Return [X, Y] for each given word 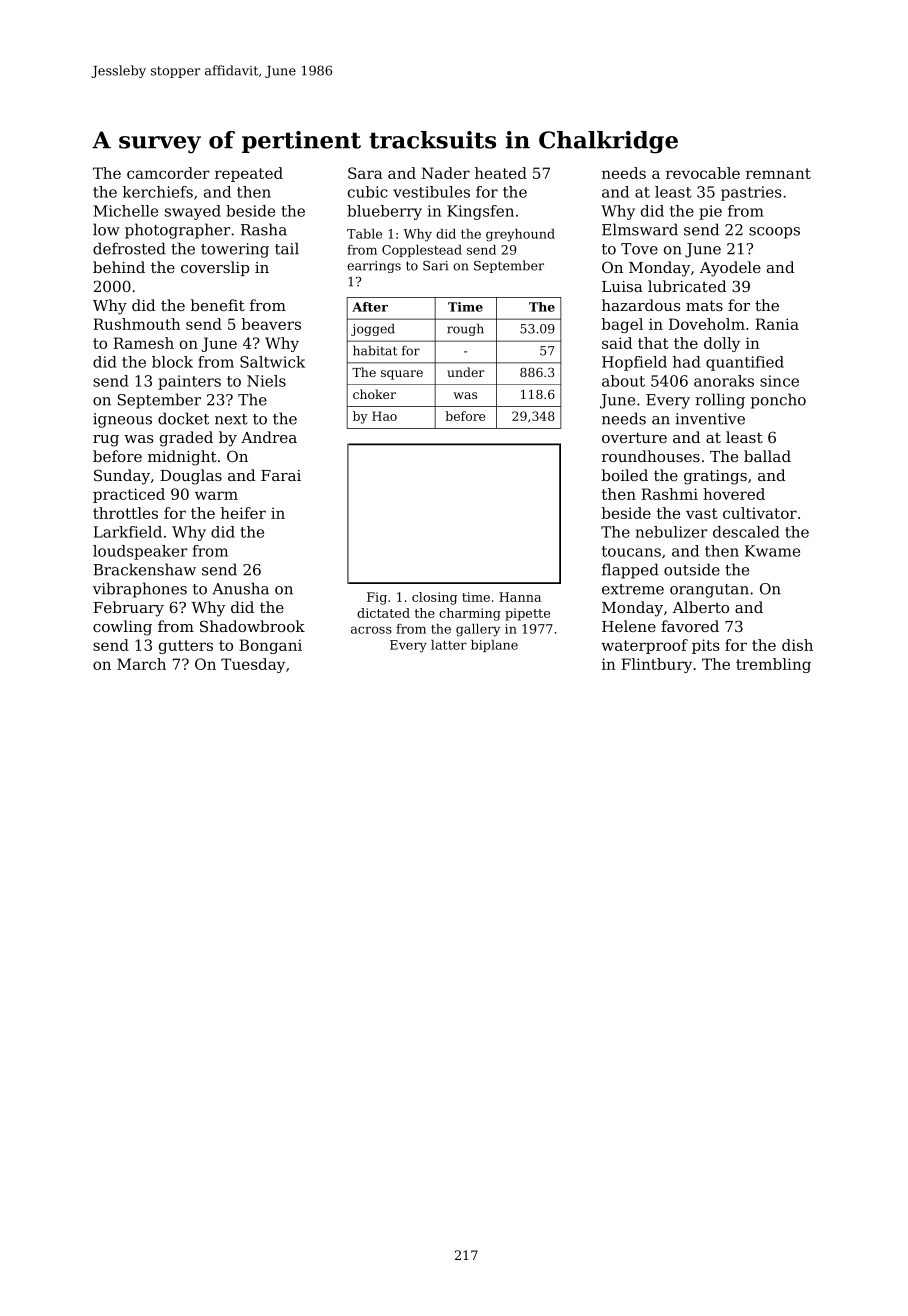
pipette [527, 614]
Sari [435, 266]
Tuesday [253, 665]
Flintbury [656, 665]
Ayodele [730, 269]
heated [501, 173]
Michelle [125, 211]
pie [710, 212]
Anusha [240, 588]
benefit [218, 305]
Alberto [700, 607]
